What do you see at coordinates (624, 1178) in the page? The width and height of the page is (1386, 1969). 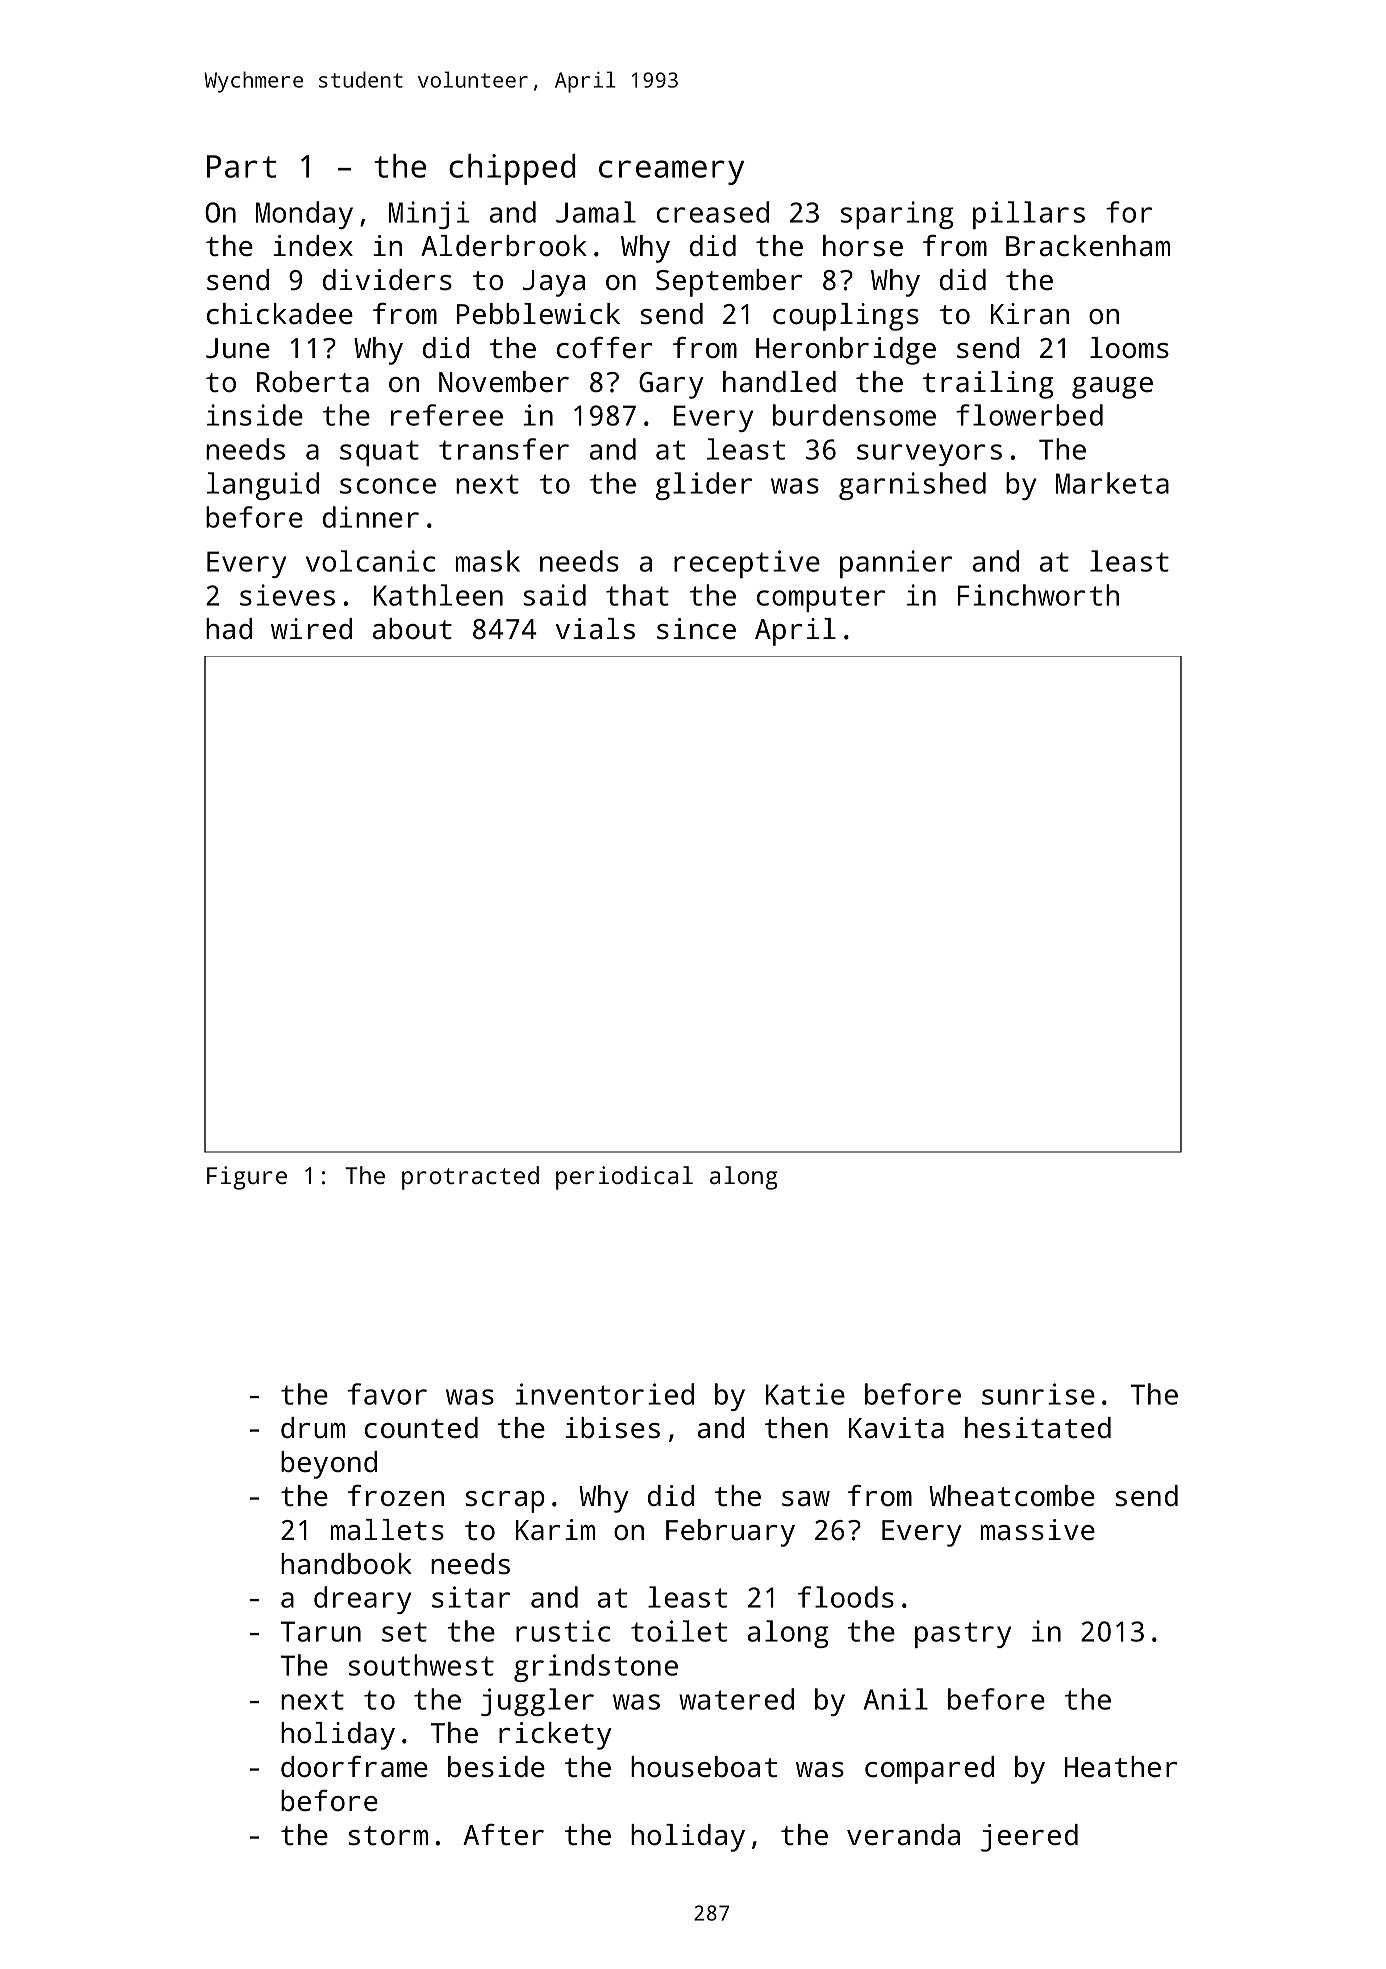 I see `periodical` at bounding box center [624, 1178].
